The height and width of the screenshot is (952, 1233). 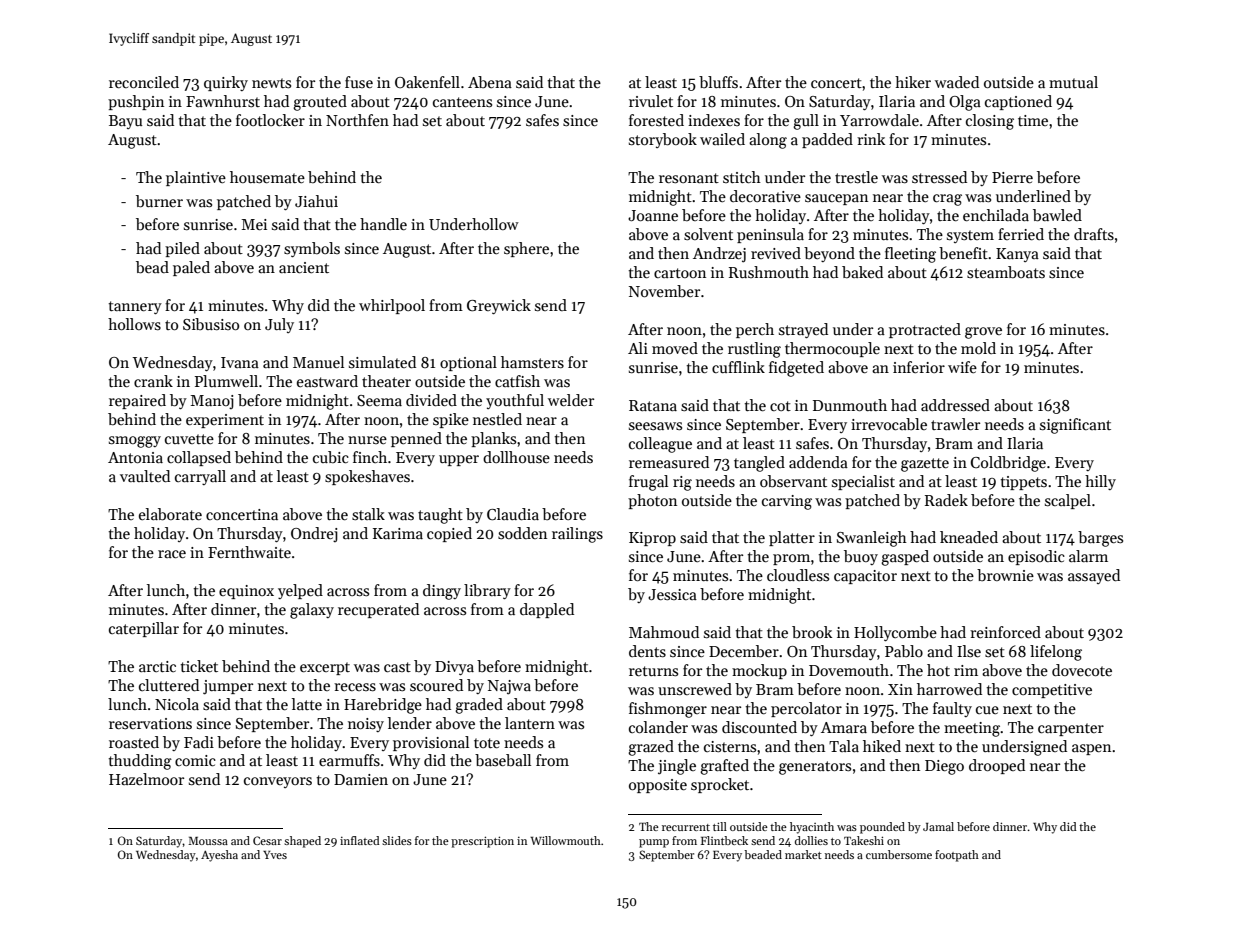 What do you see at coordinates (267, 840) in the screenshot?
I see `Cesar` at bounding box center [267, 840].
